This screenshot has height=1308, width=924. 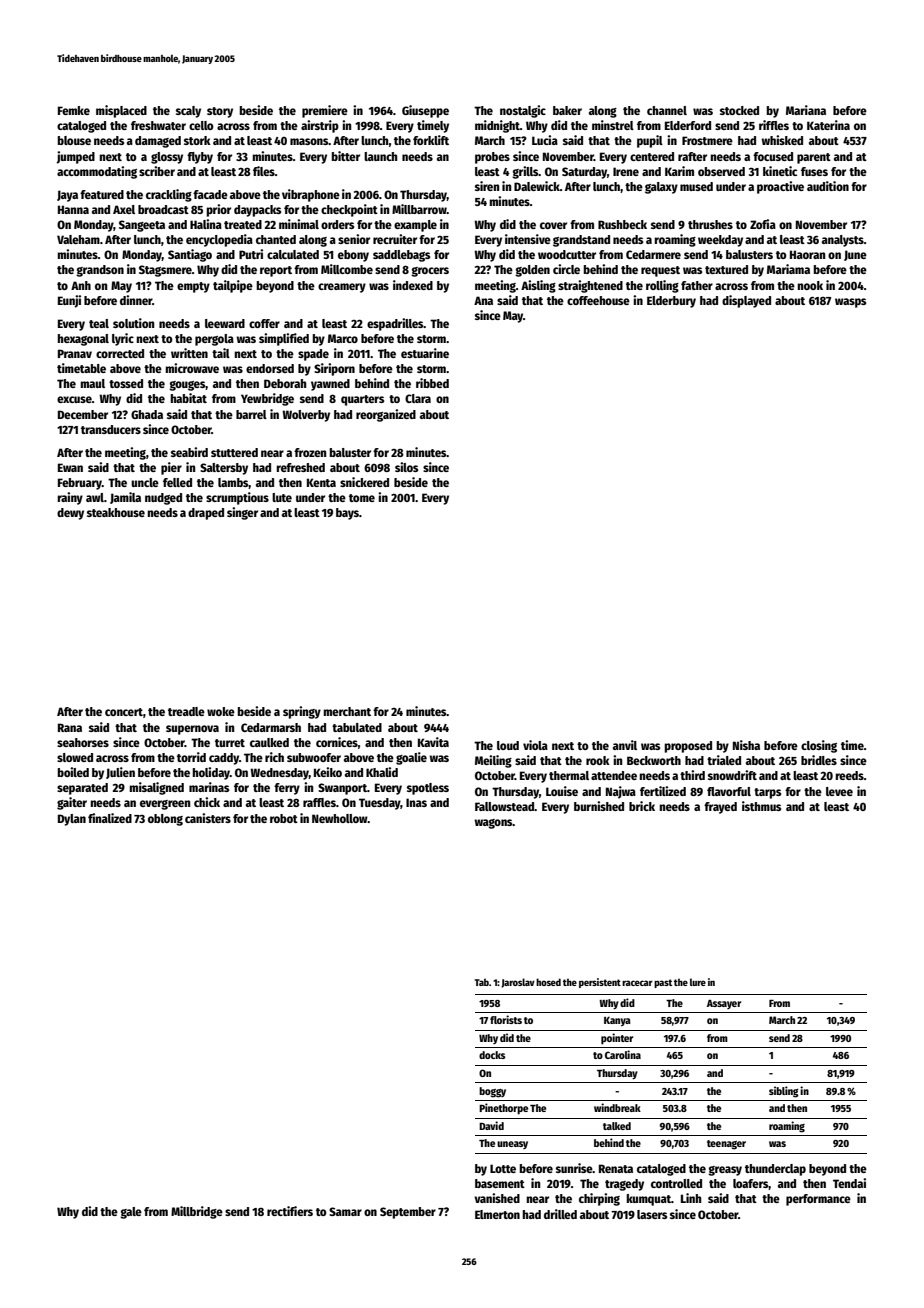 I want to click on forklift, so click(x=431, y=140).
